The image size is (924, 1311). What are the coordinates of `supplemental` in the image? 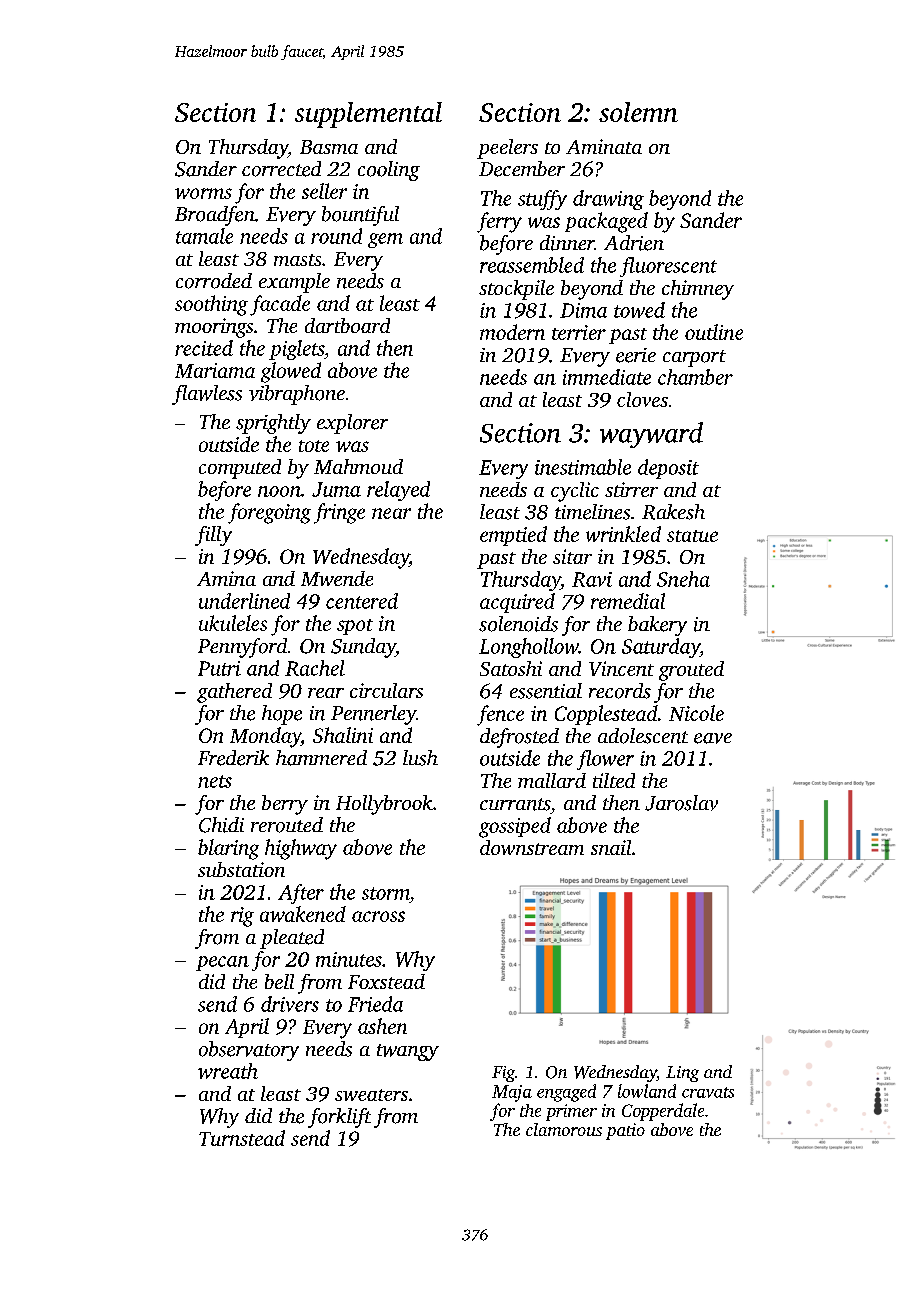 It's located at (368, 115).
